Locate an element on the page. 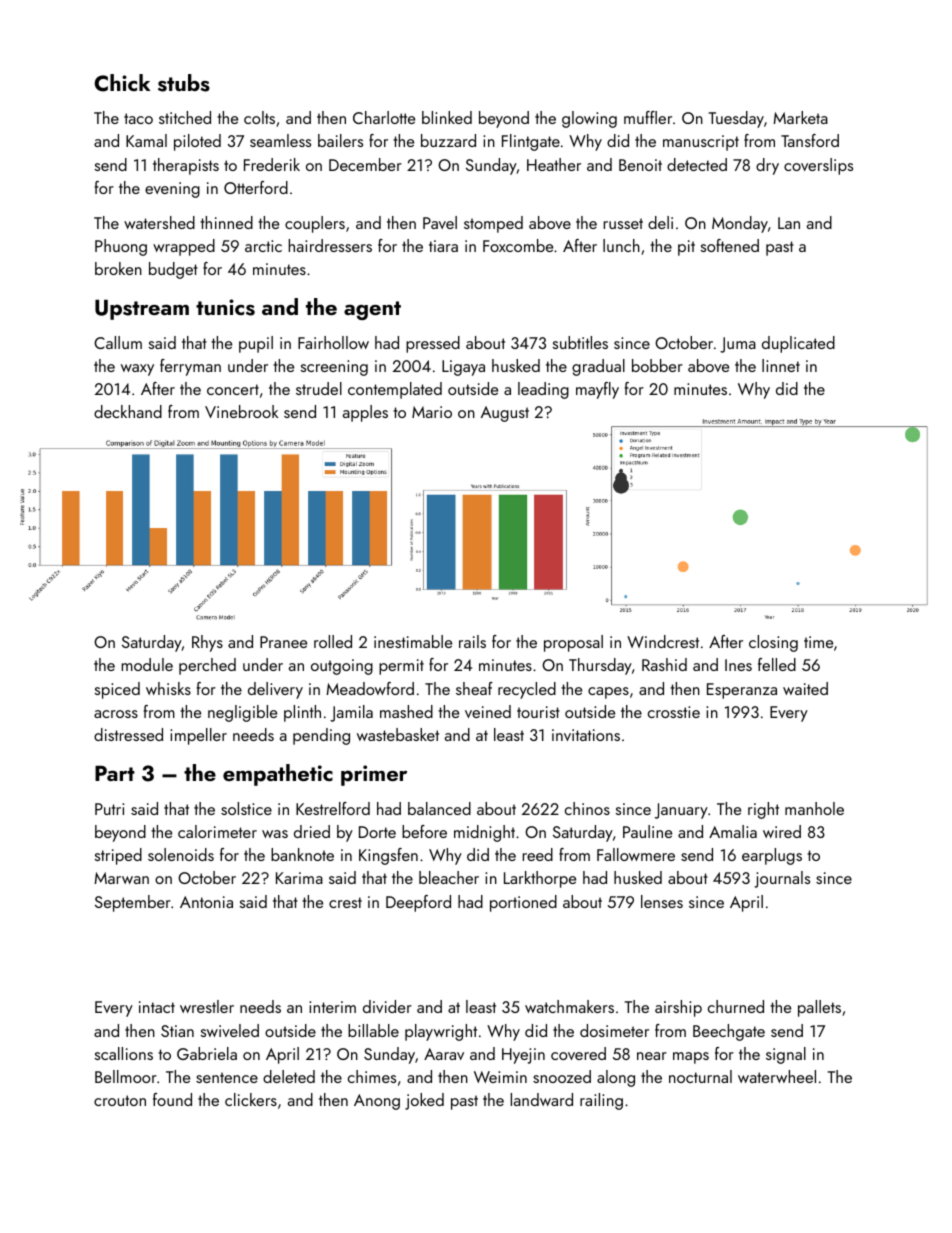 This document has height=1233, width=952. divider is located at coordinates (387, 1006).
